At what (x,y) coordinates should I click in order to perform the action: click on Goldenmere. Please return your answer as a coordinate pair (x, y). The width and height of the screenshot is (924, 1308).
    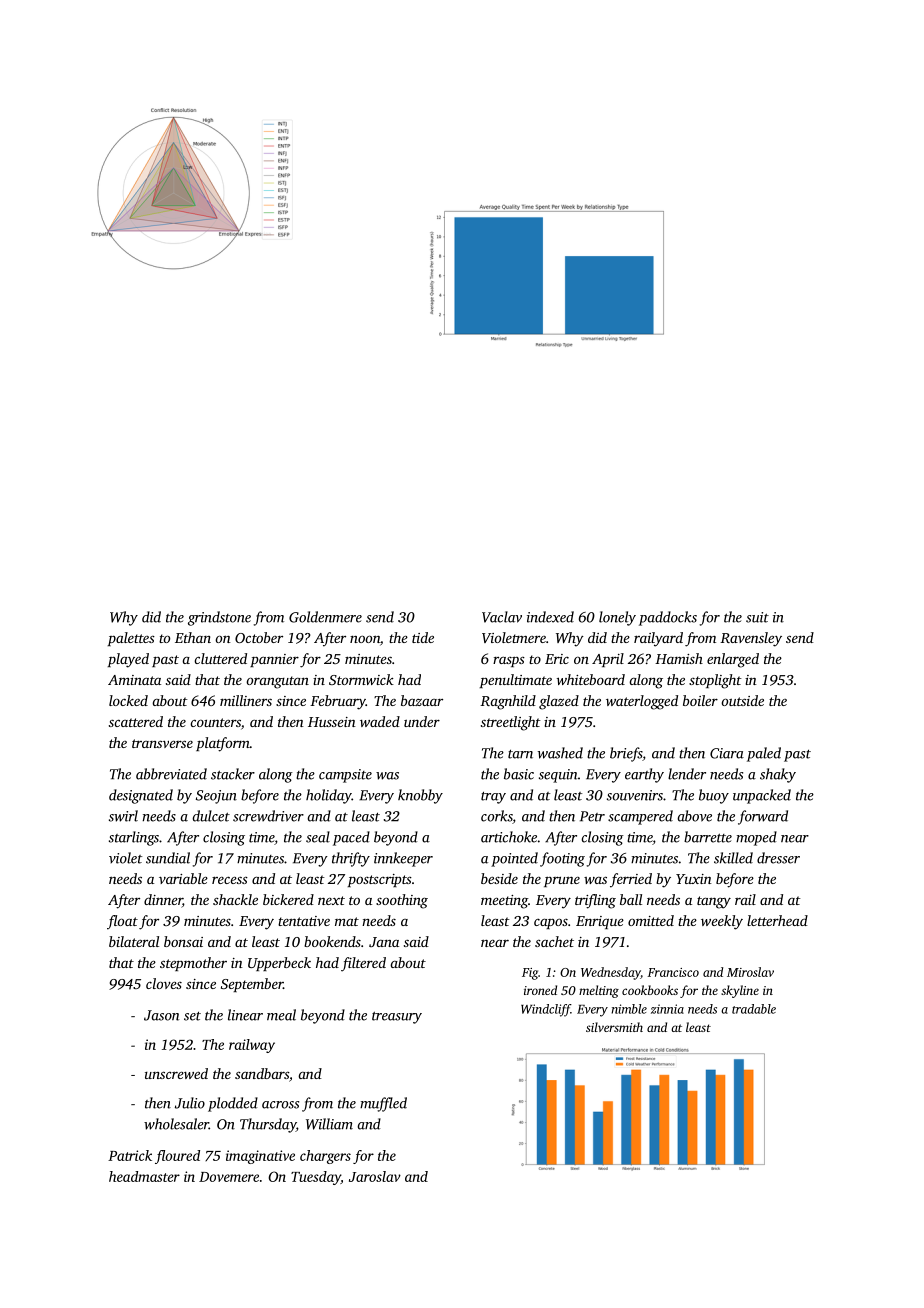
    Looking at the image, I should click on (325, 617).
